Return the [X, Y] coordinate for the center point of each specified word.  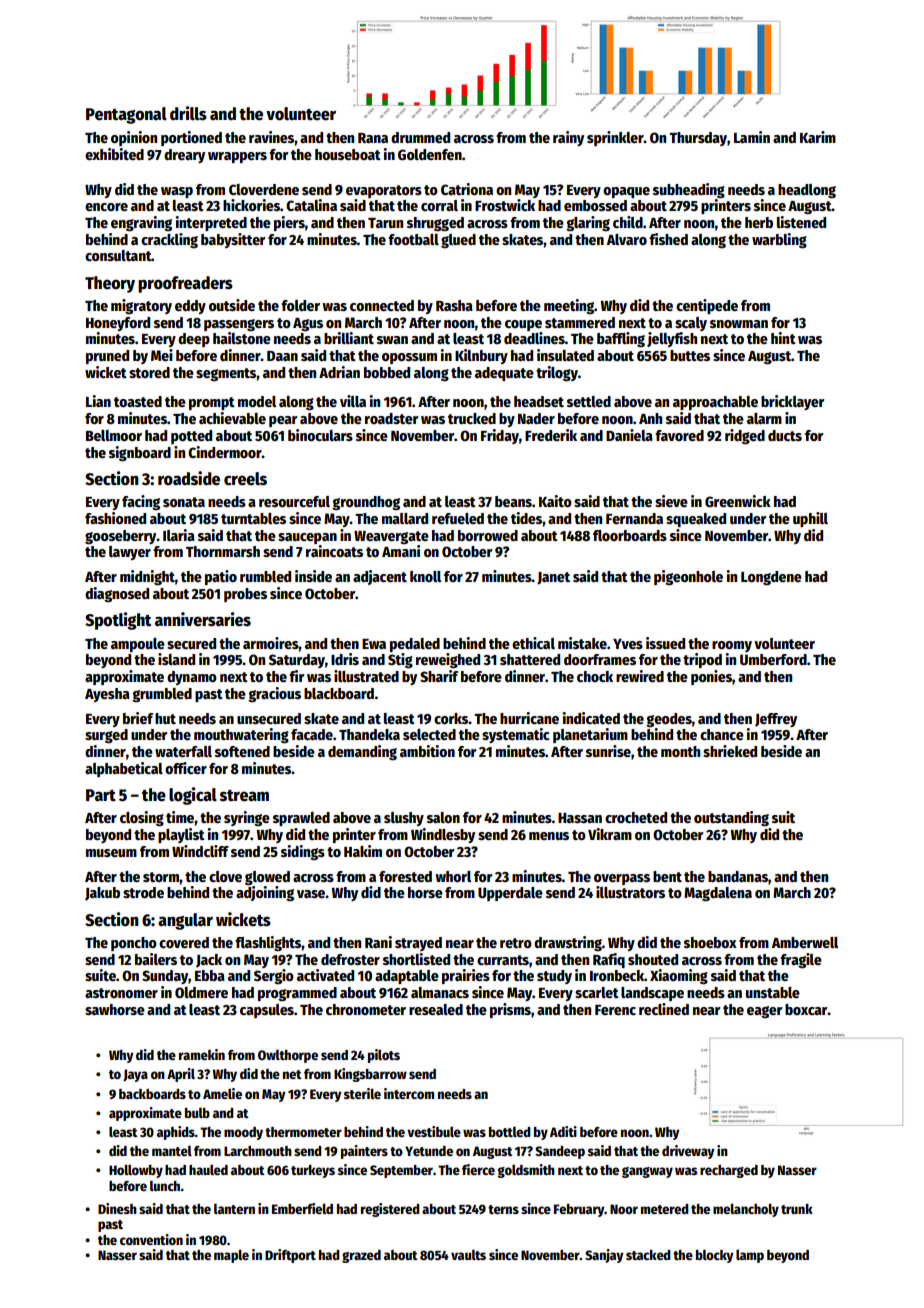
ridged [745, 437]
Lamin [752, 137]
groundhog [366, 503]
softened [242, 751]
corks [451, 718]
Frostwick [505, 205]
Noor [624, 1209]
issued [665, 643]
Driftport [290, 1256]
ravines [271, 137]
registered [390, 1210]
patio [221, 577]
